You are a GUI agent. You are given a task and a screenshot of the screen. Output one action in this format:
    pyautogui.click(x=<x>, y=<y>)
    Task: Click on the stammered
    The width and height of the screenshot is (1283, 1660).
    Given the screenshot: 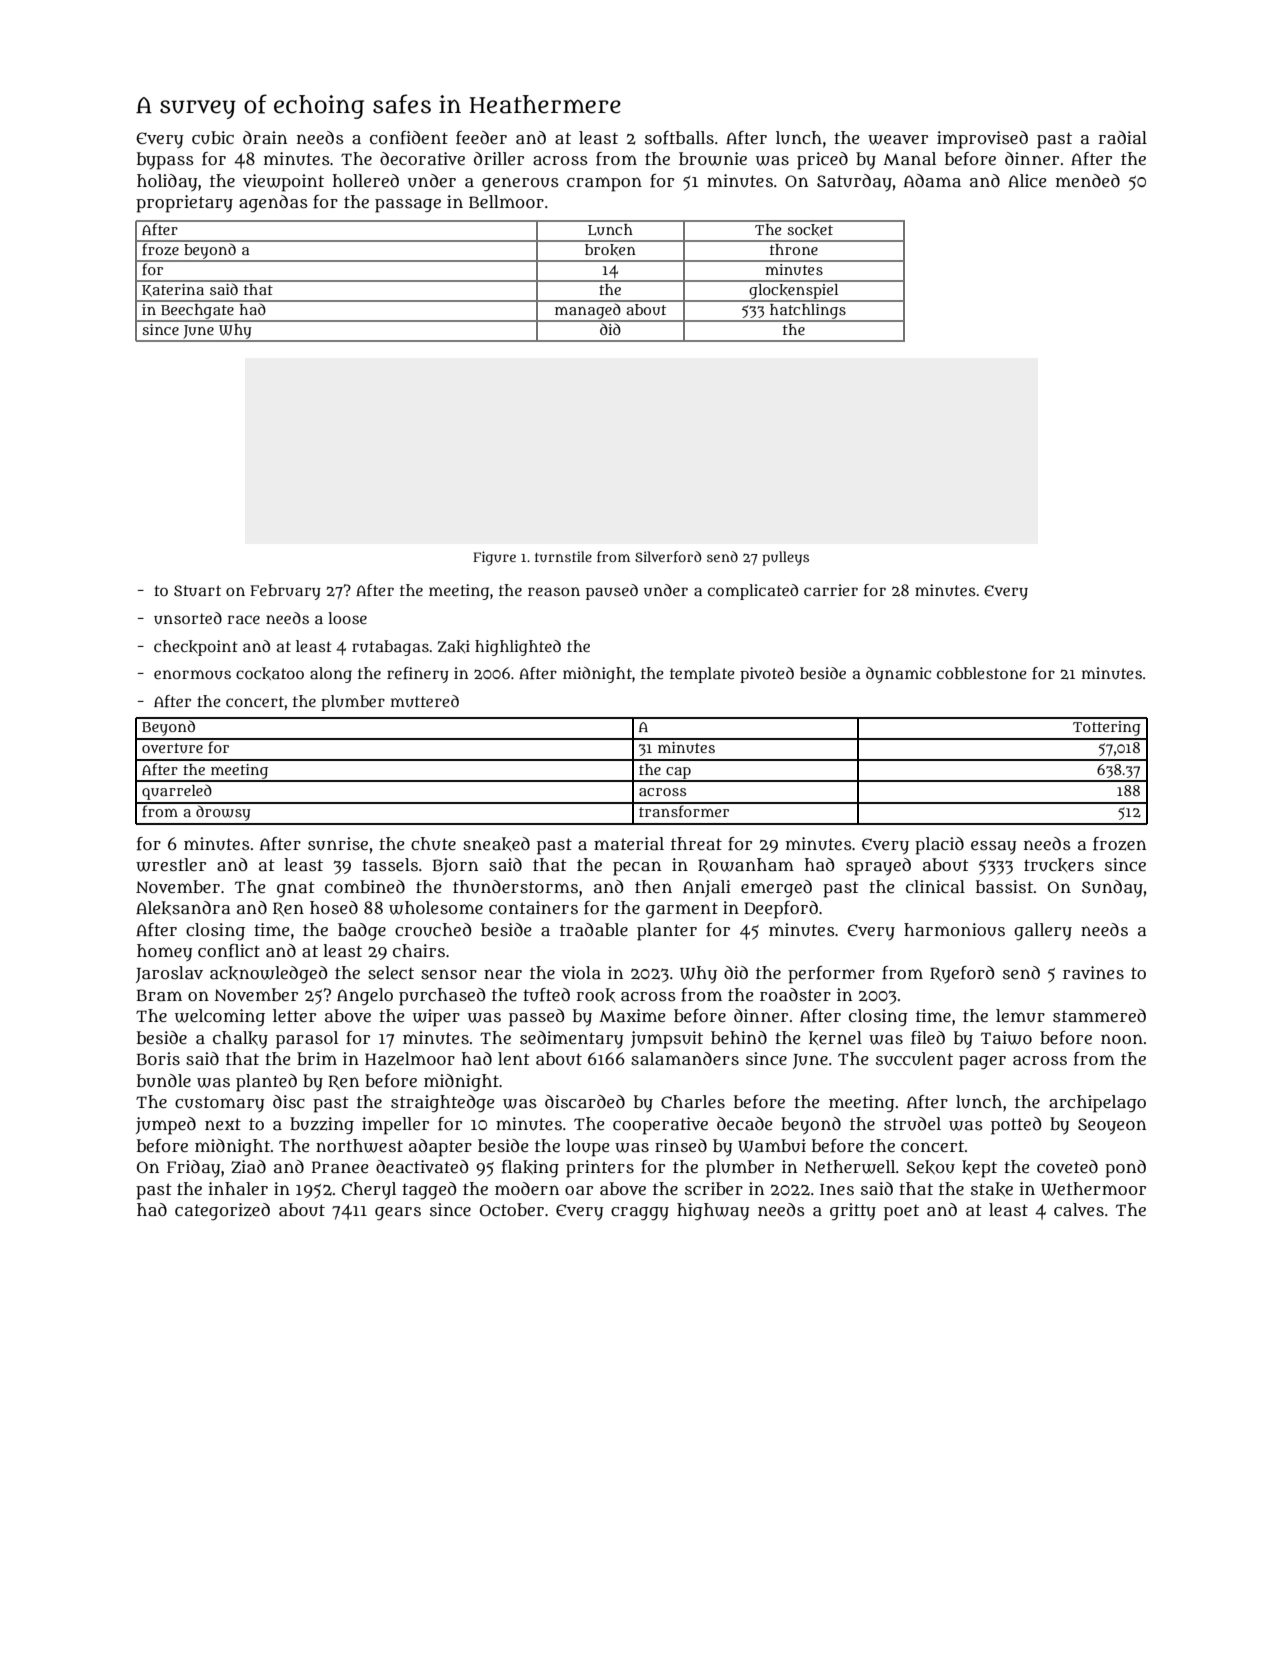 What is the action you would take?
    pyautogui.click(x=1099, y=1015)
